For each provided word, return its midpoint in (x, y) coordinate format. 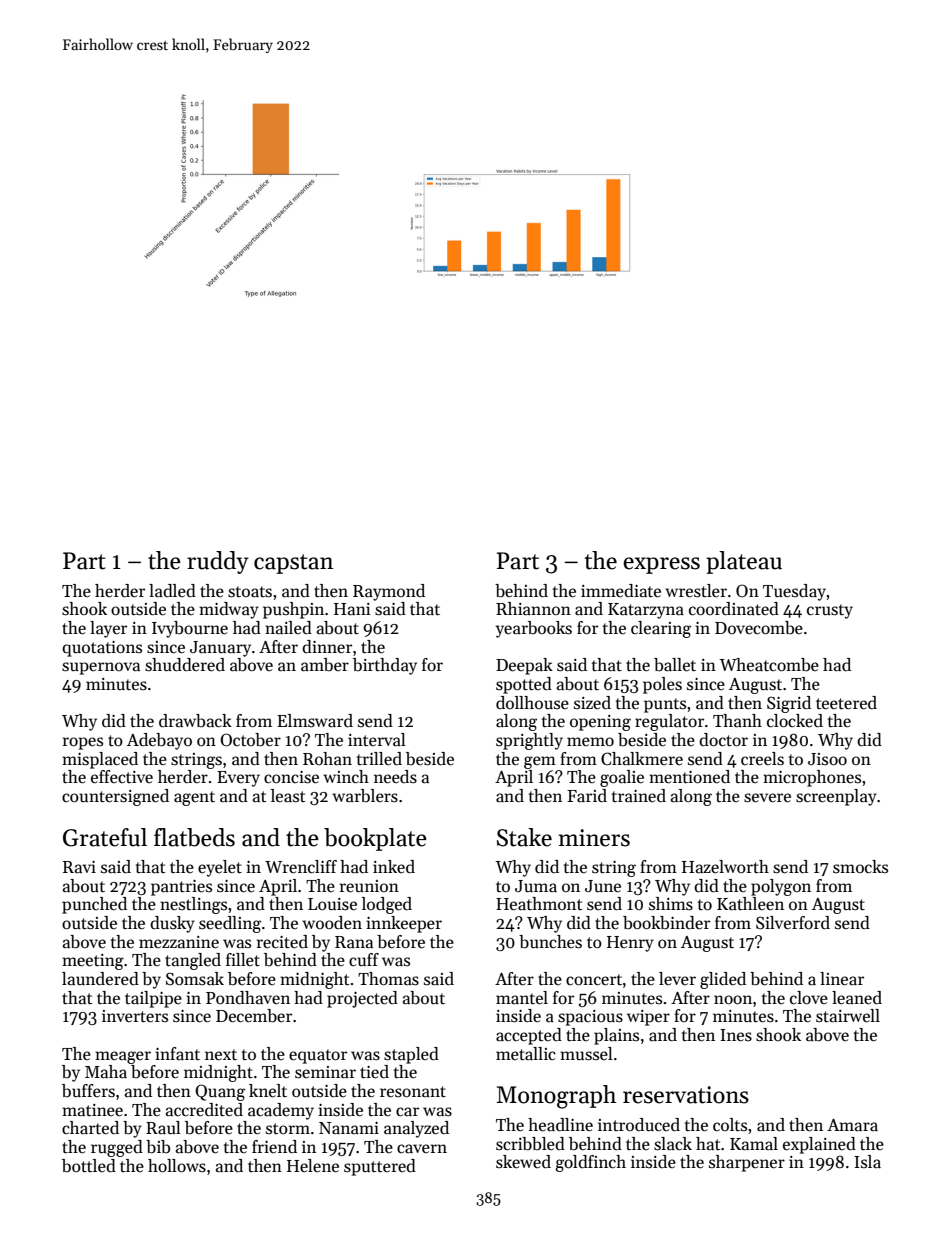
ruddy (218, 562)
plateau (744, 562)
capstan (294, 564)
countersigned (115, 797)
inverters (135, 1016)
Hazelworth (725, 867)
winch (346, 777)
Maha (106, 1072)
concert (594, 980)
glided (723, 980)
